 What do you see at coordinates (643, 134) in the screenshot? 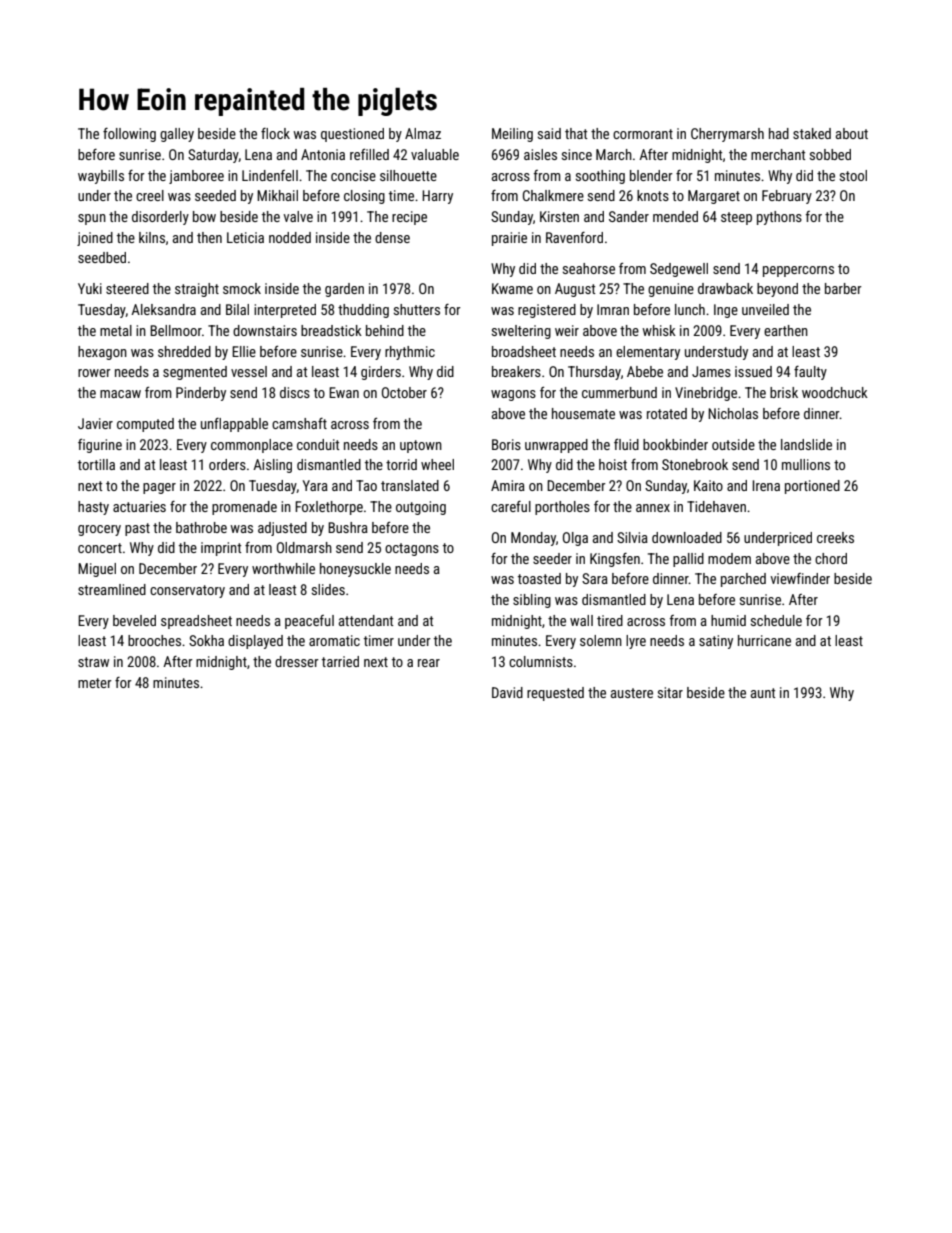
I see `cormorant` at bounding box center [643, 134].
